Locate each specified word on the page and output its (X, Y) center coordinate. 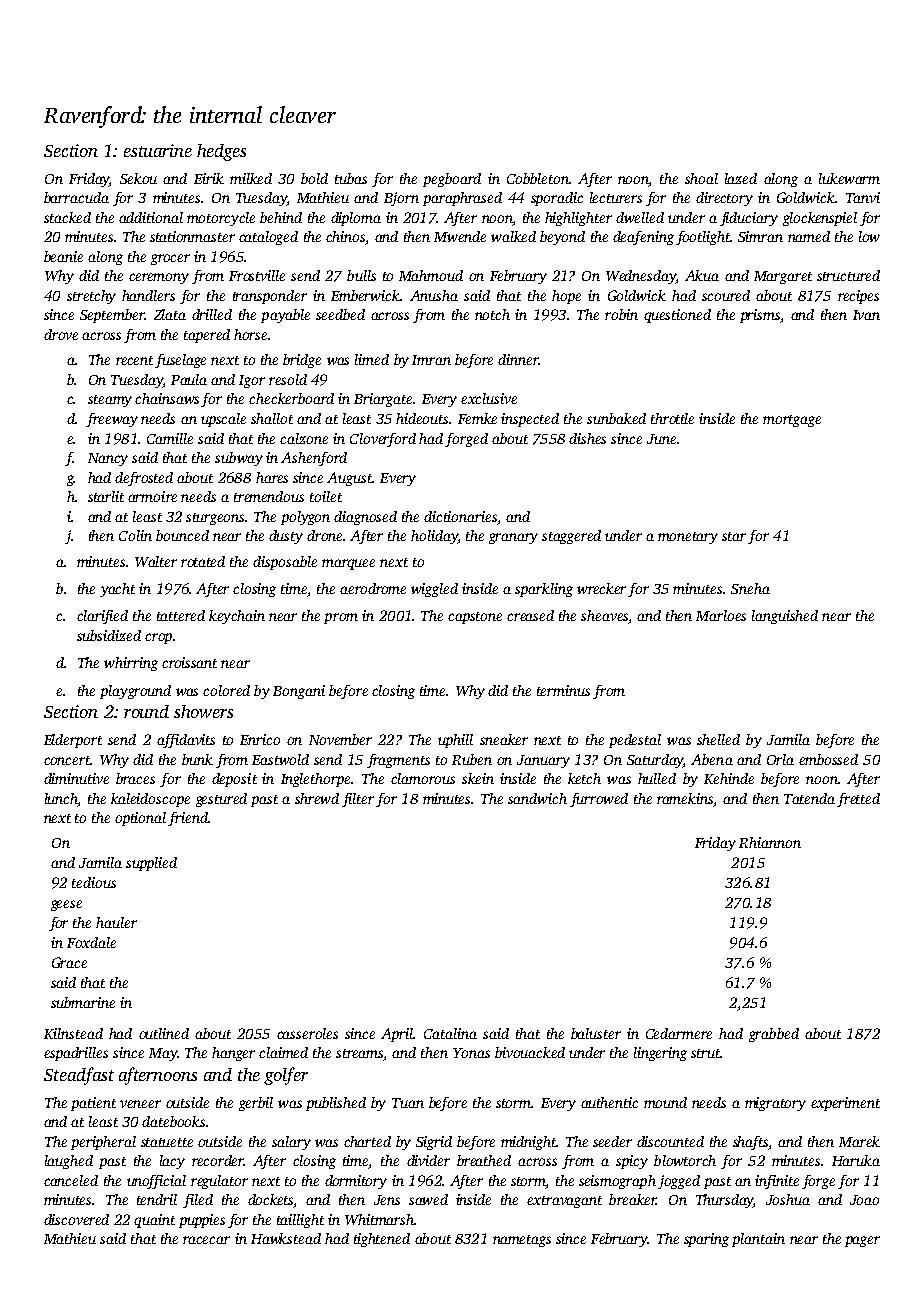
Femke (477, 418)
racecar (206, 1240)
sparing (706, 1240)
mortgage (792, 421)
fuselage (180, 361)
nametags (522, 1241)
